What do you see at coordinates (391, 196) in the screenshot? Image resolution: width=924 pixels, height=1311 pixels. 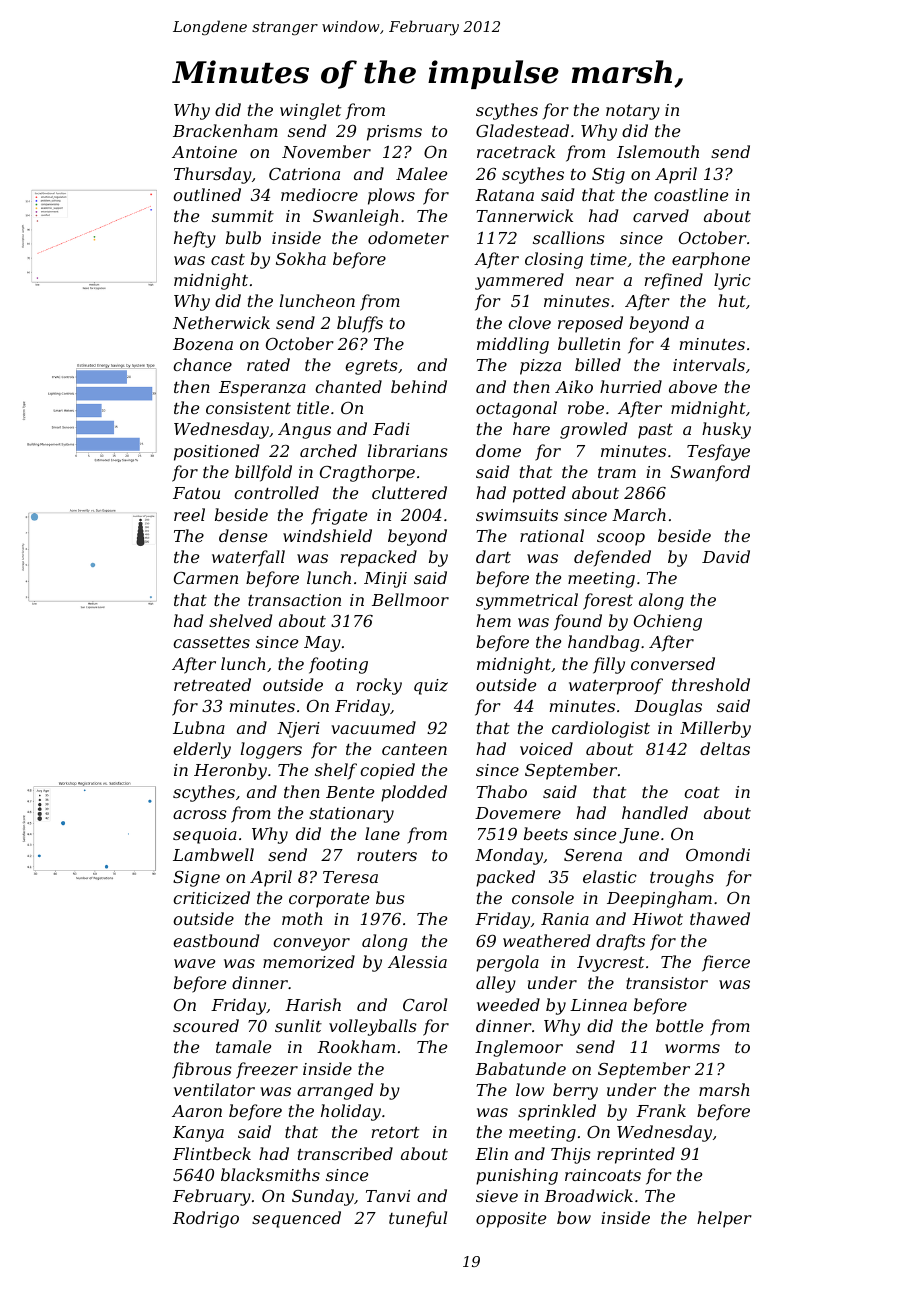 I see `plows` at bounding box center [391, 196].
